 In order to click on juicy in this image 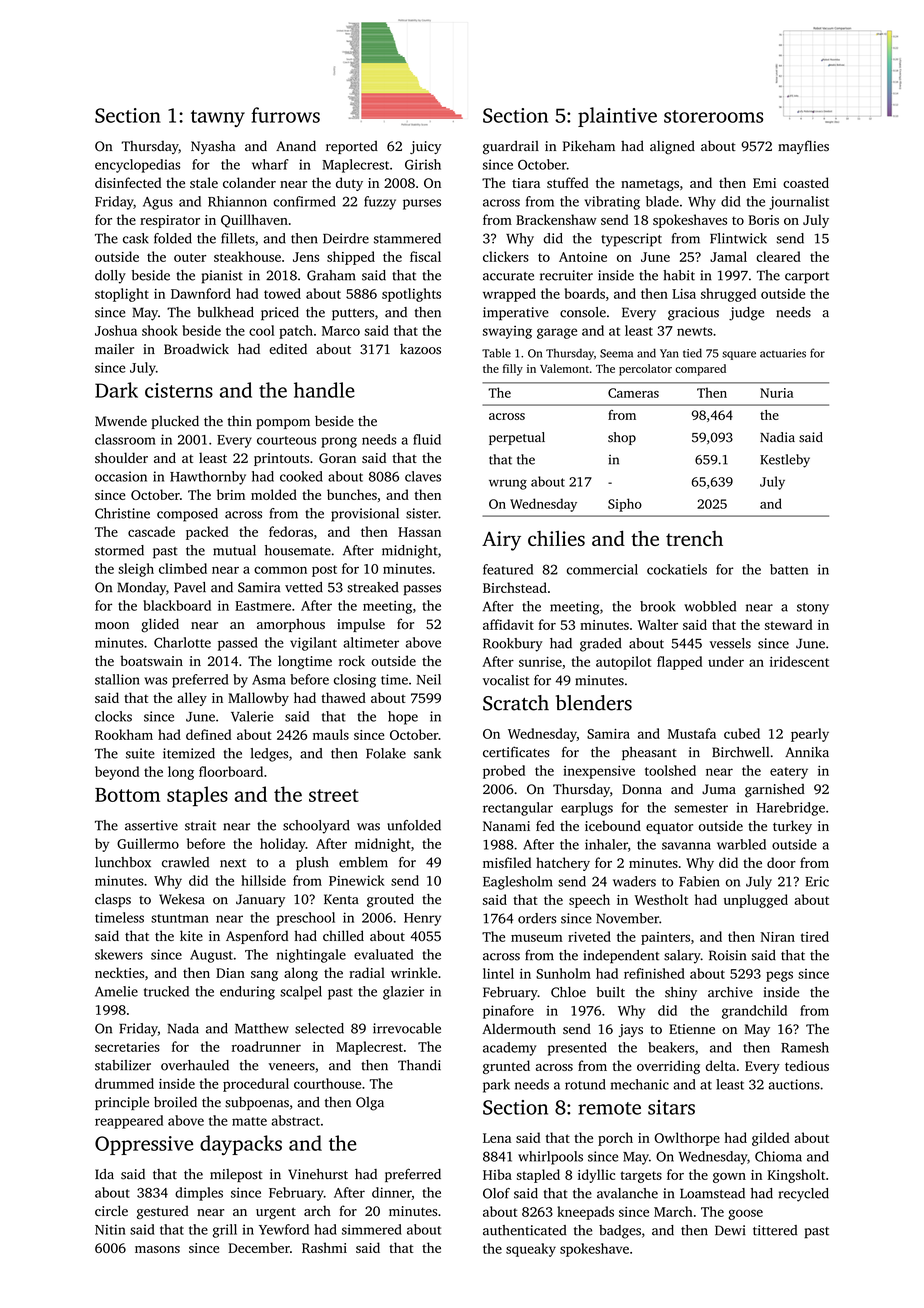, I will do `click(425, 147)`.
